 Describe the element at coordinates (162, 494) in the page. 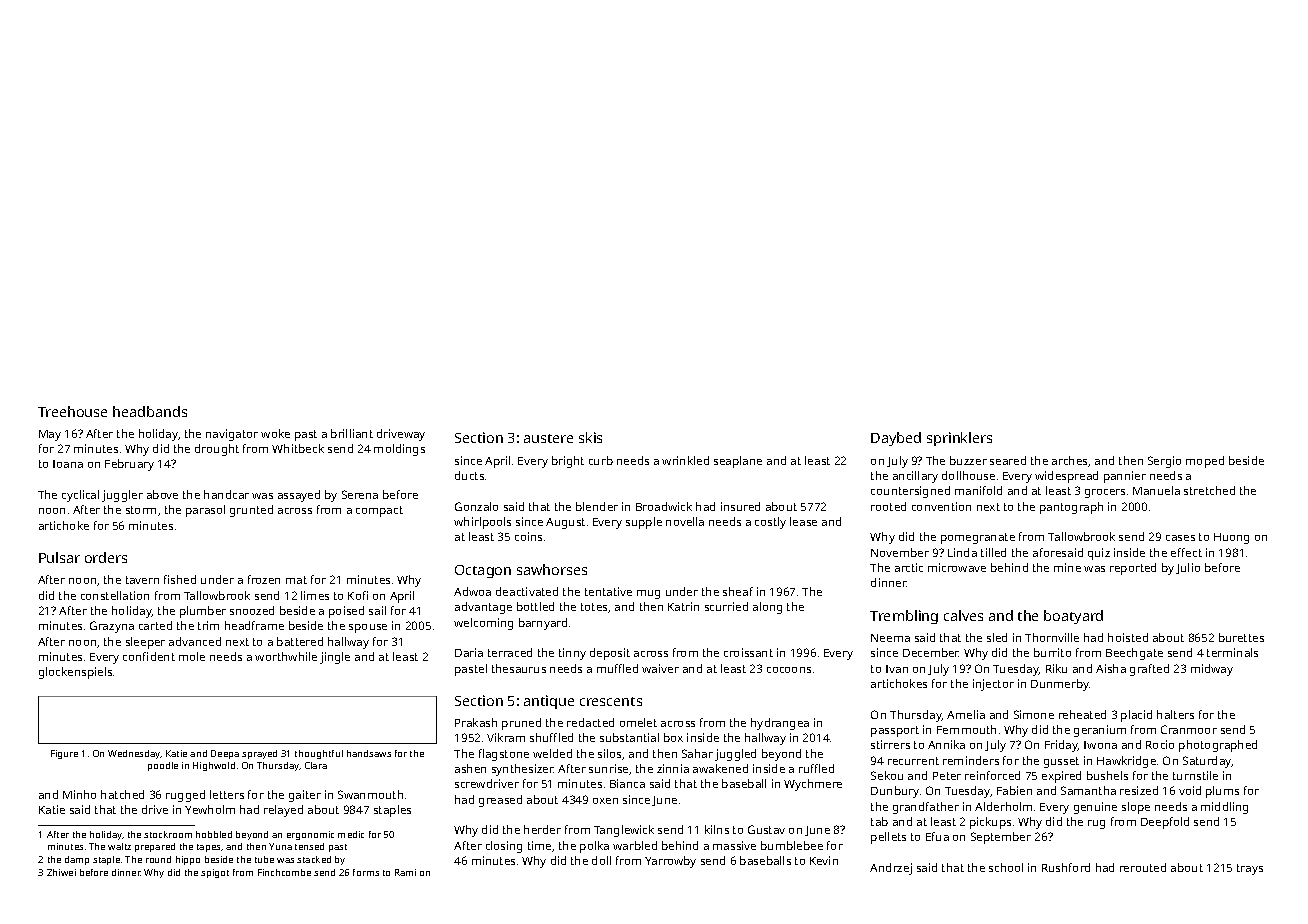

I see `above` at that location.
